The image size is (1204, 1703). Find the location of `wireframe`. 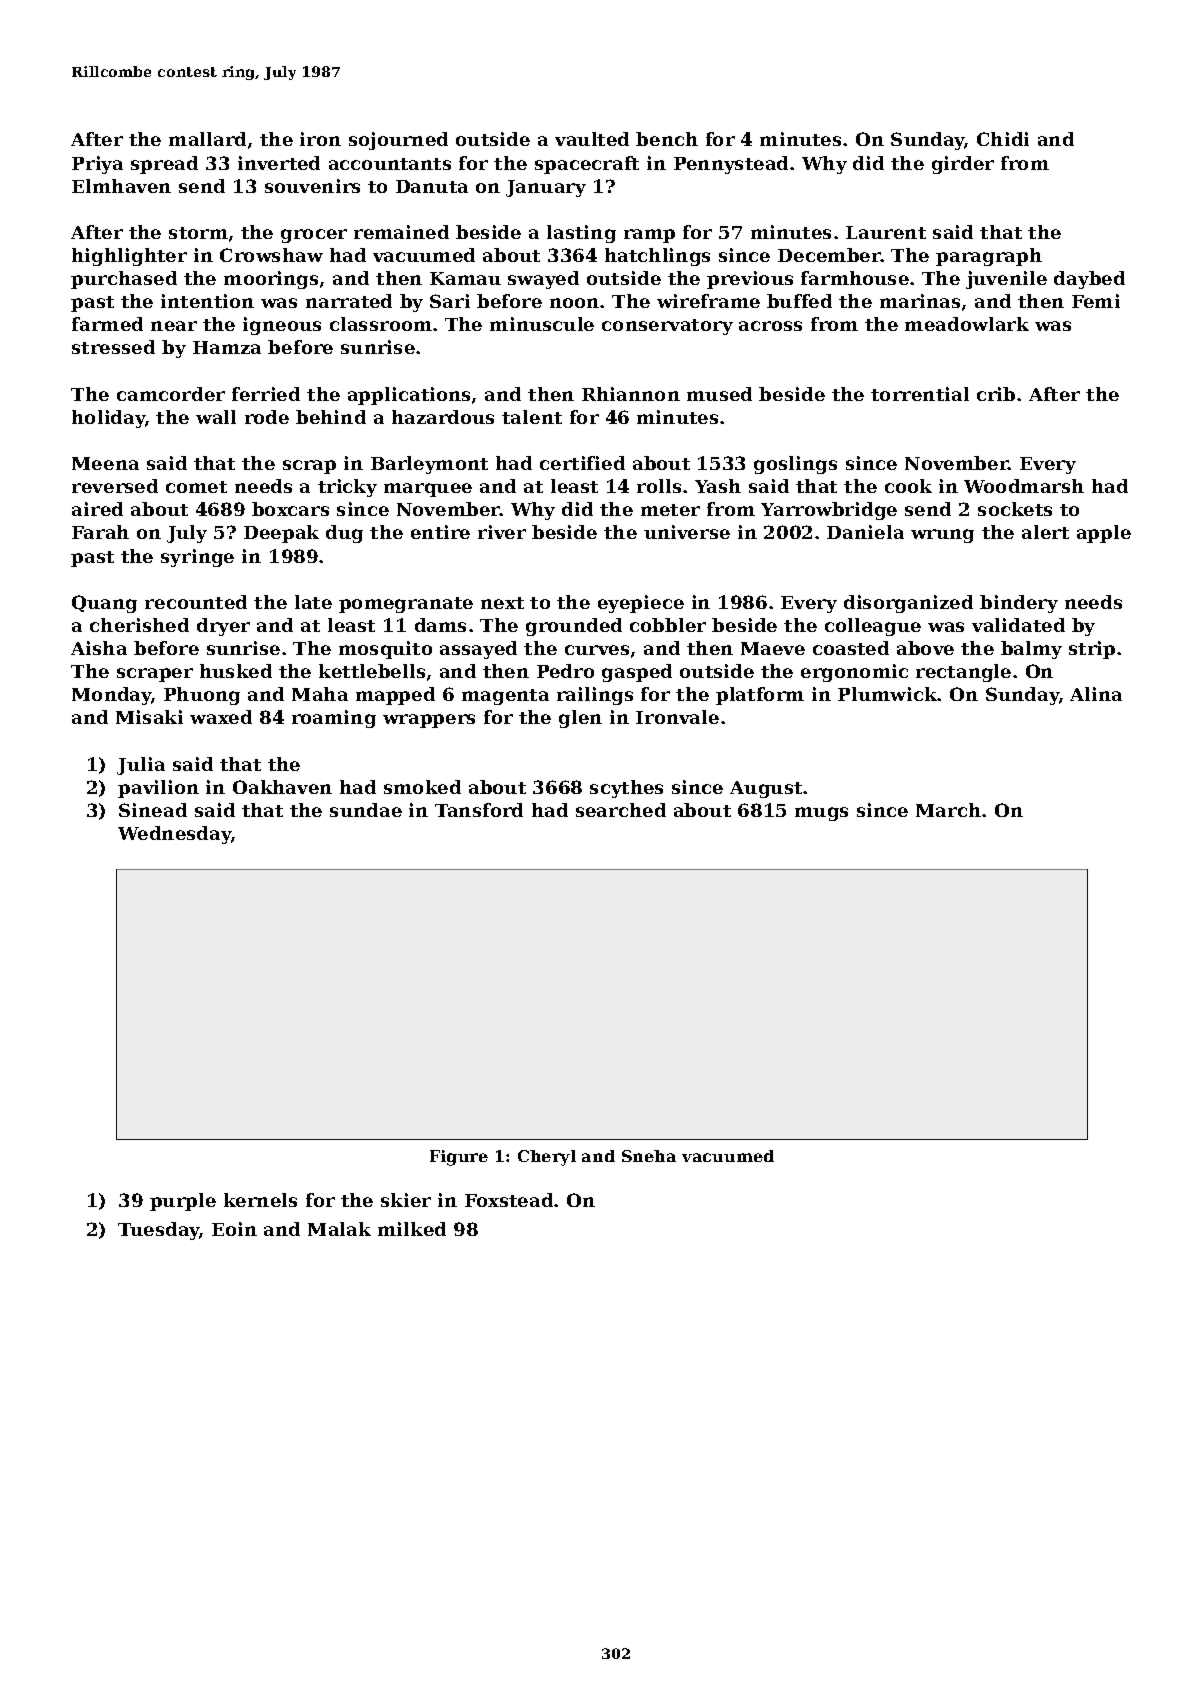

wireframe is located at coordinates (708, 301).
